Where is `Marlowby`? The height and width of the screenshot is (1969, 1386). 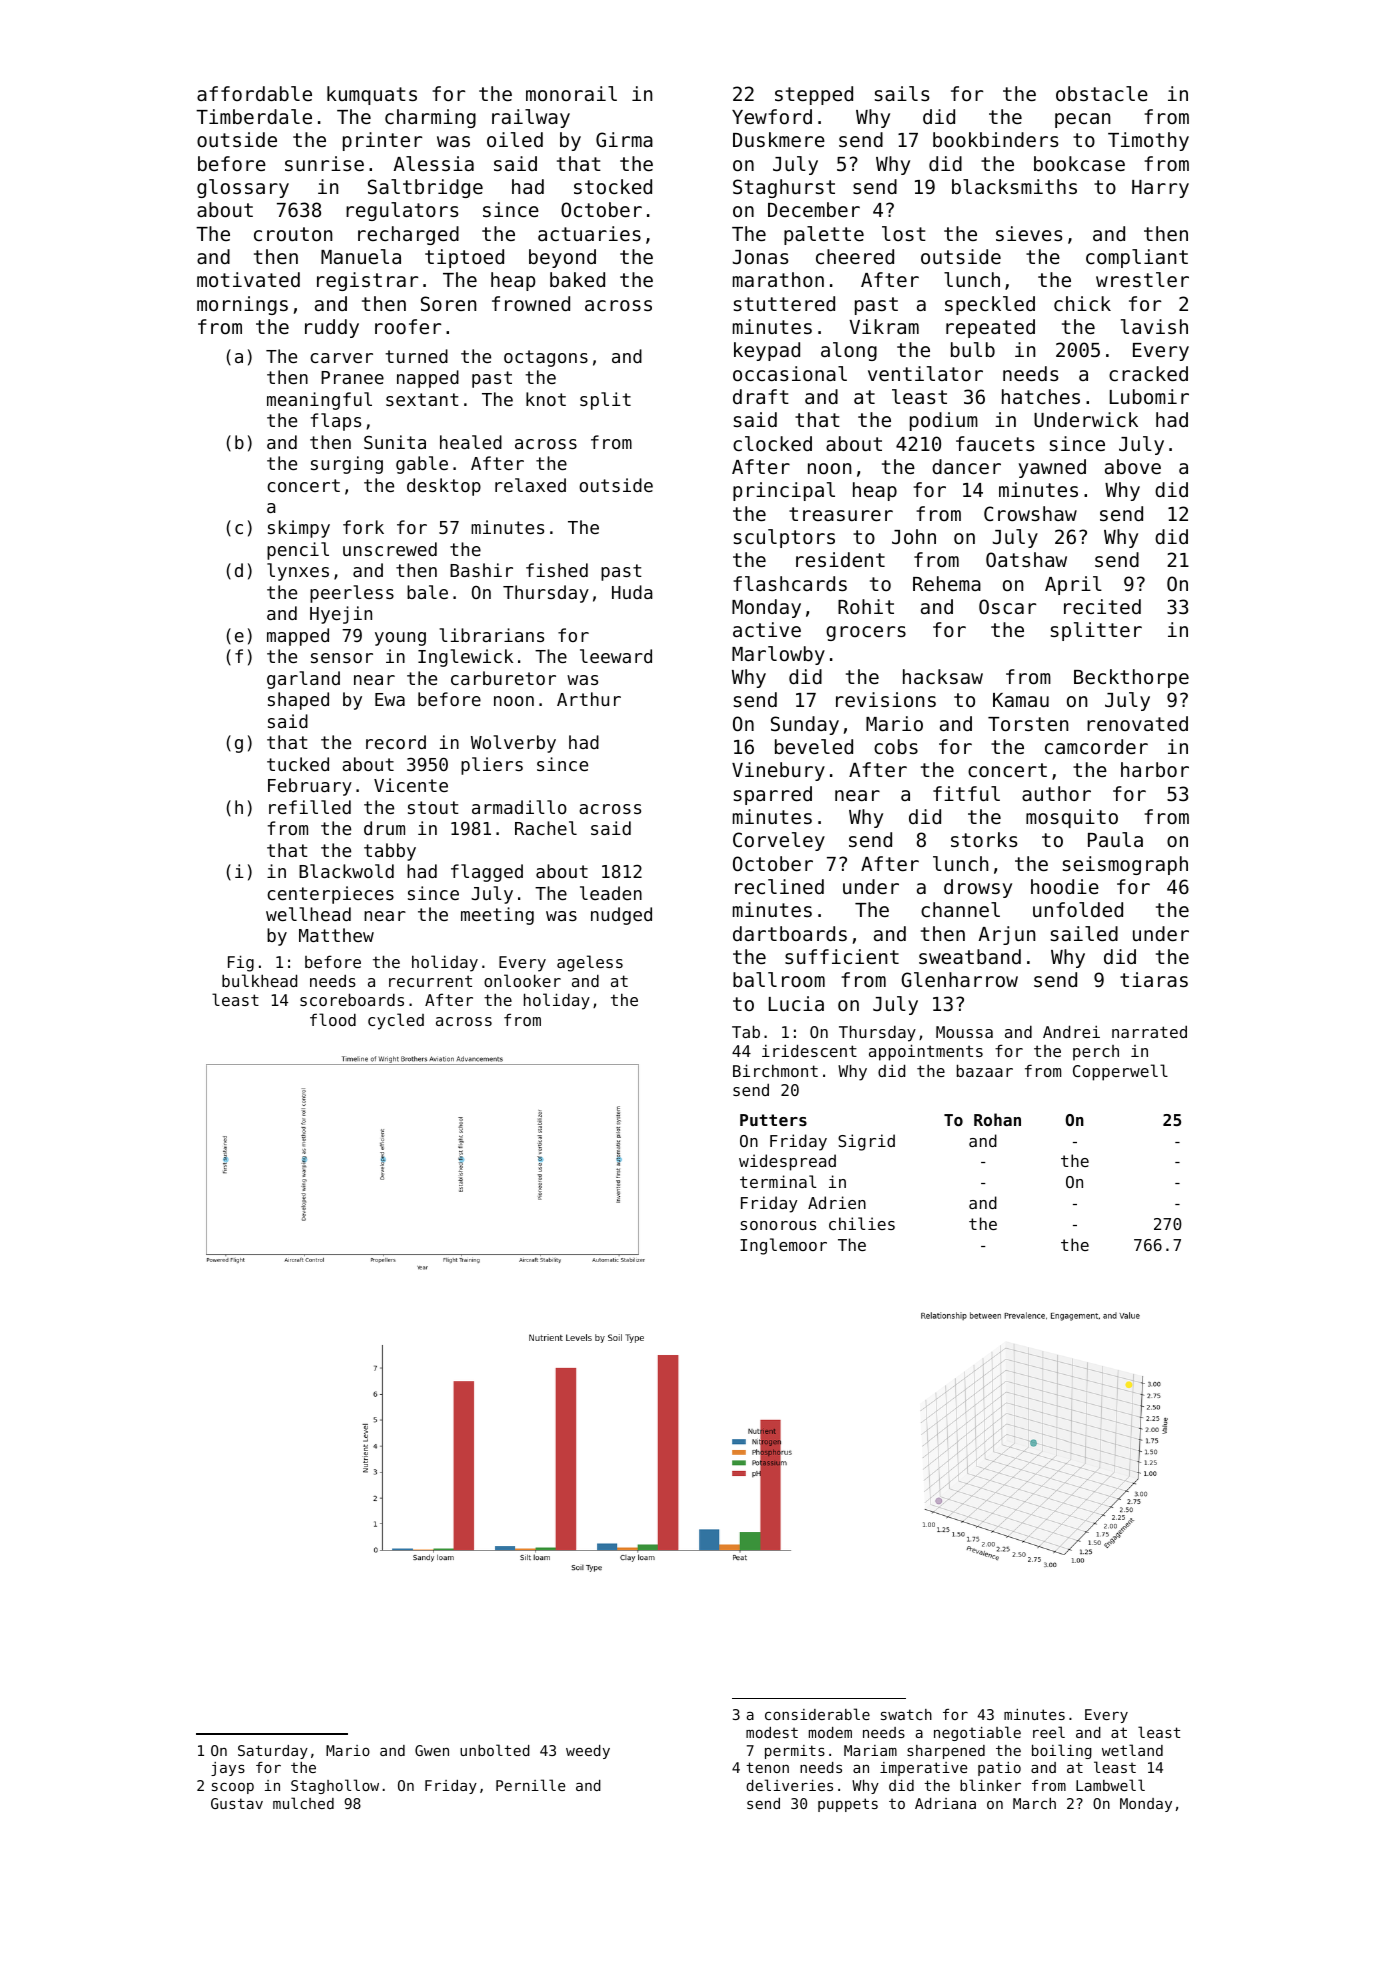 Marlowby is located at coordinates (778, 655).
